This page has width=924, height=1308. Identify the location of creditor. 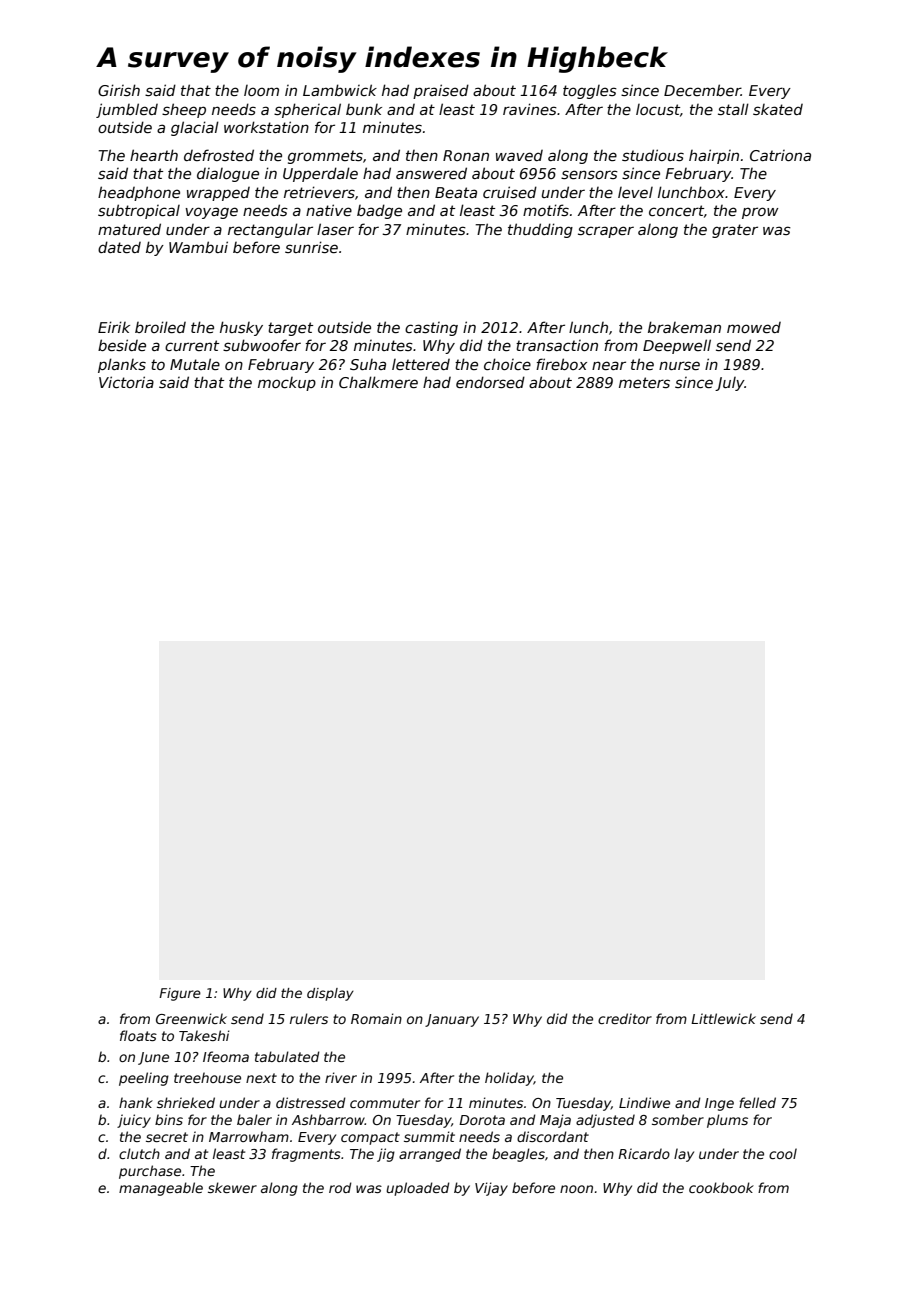
(625, 1018).
